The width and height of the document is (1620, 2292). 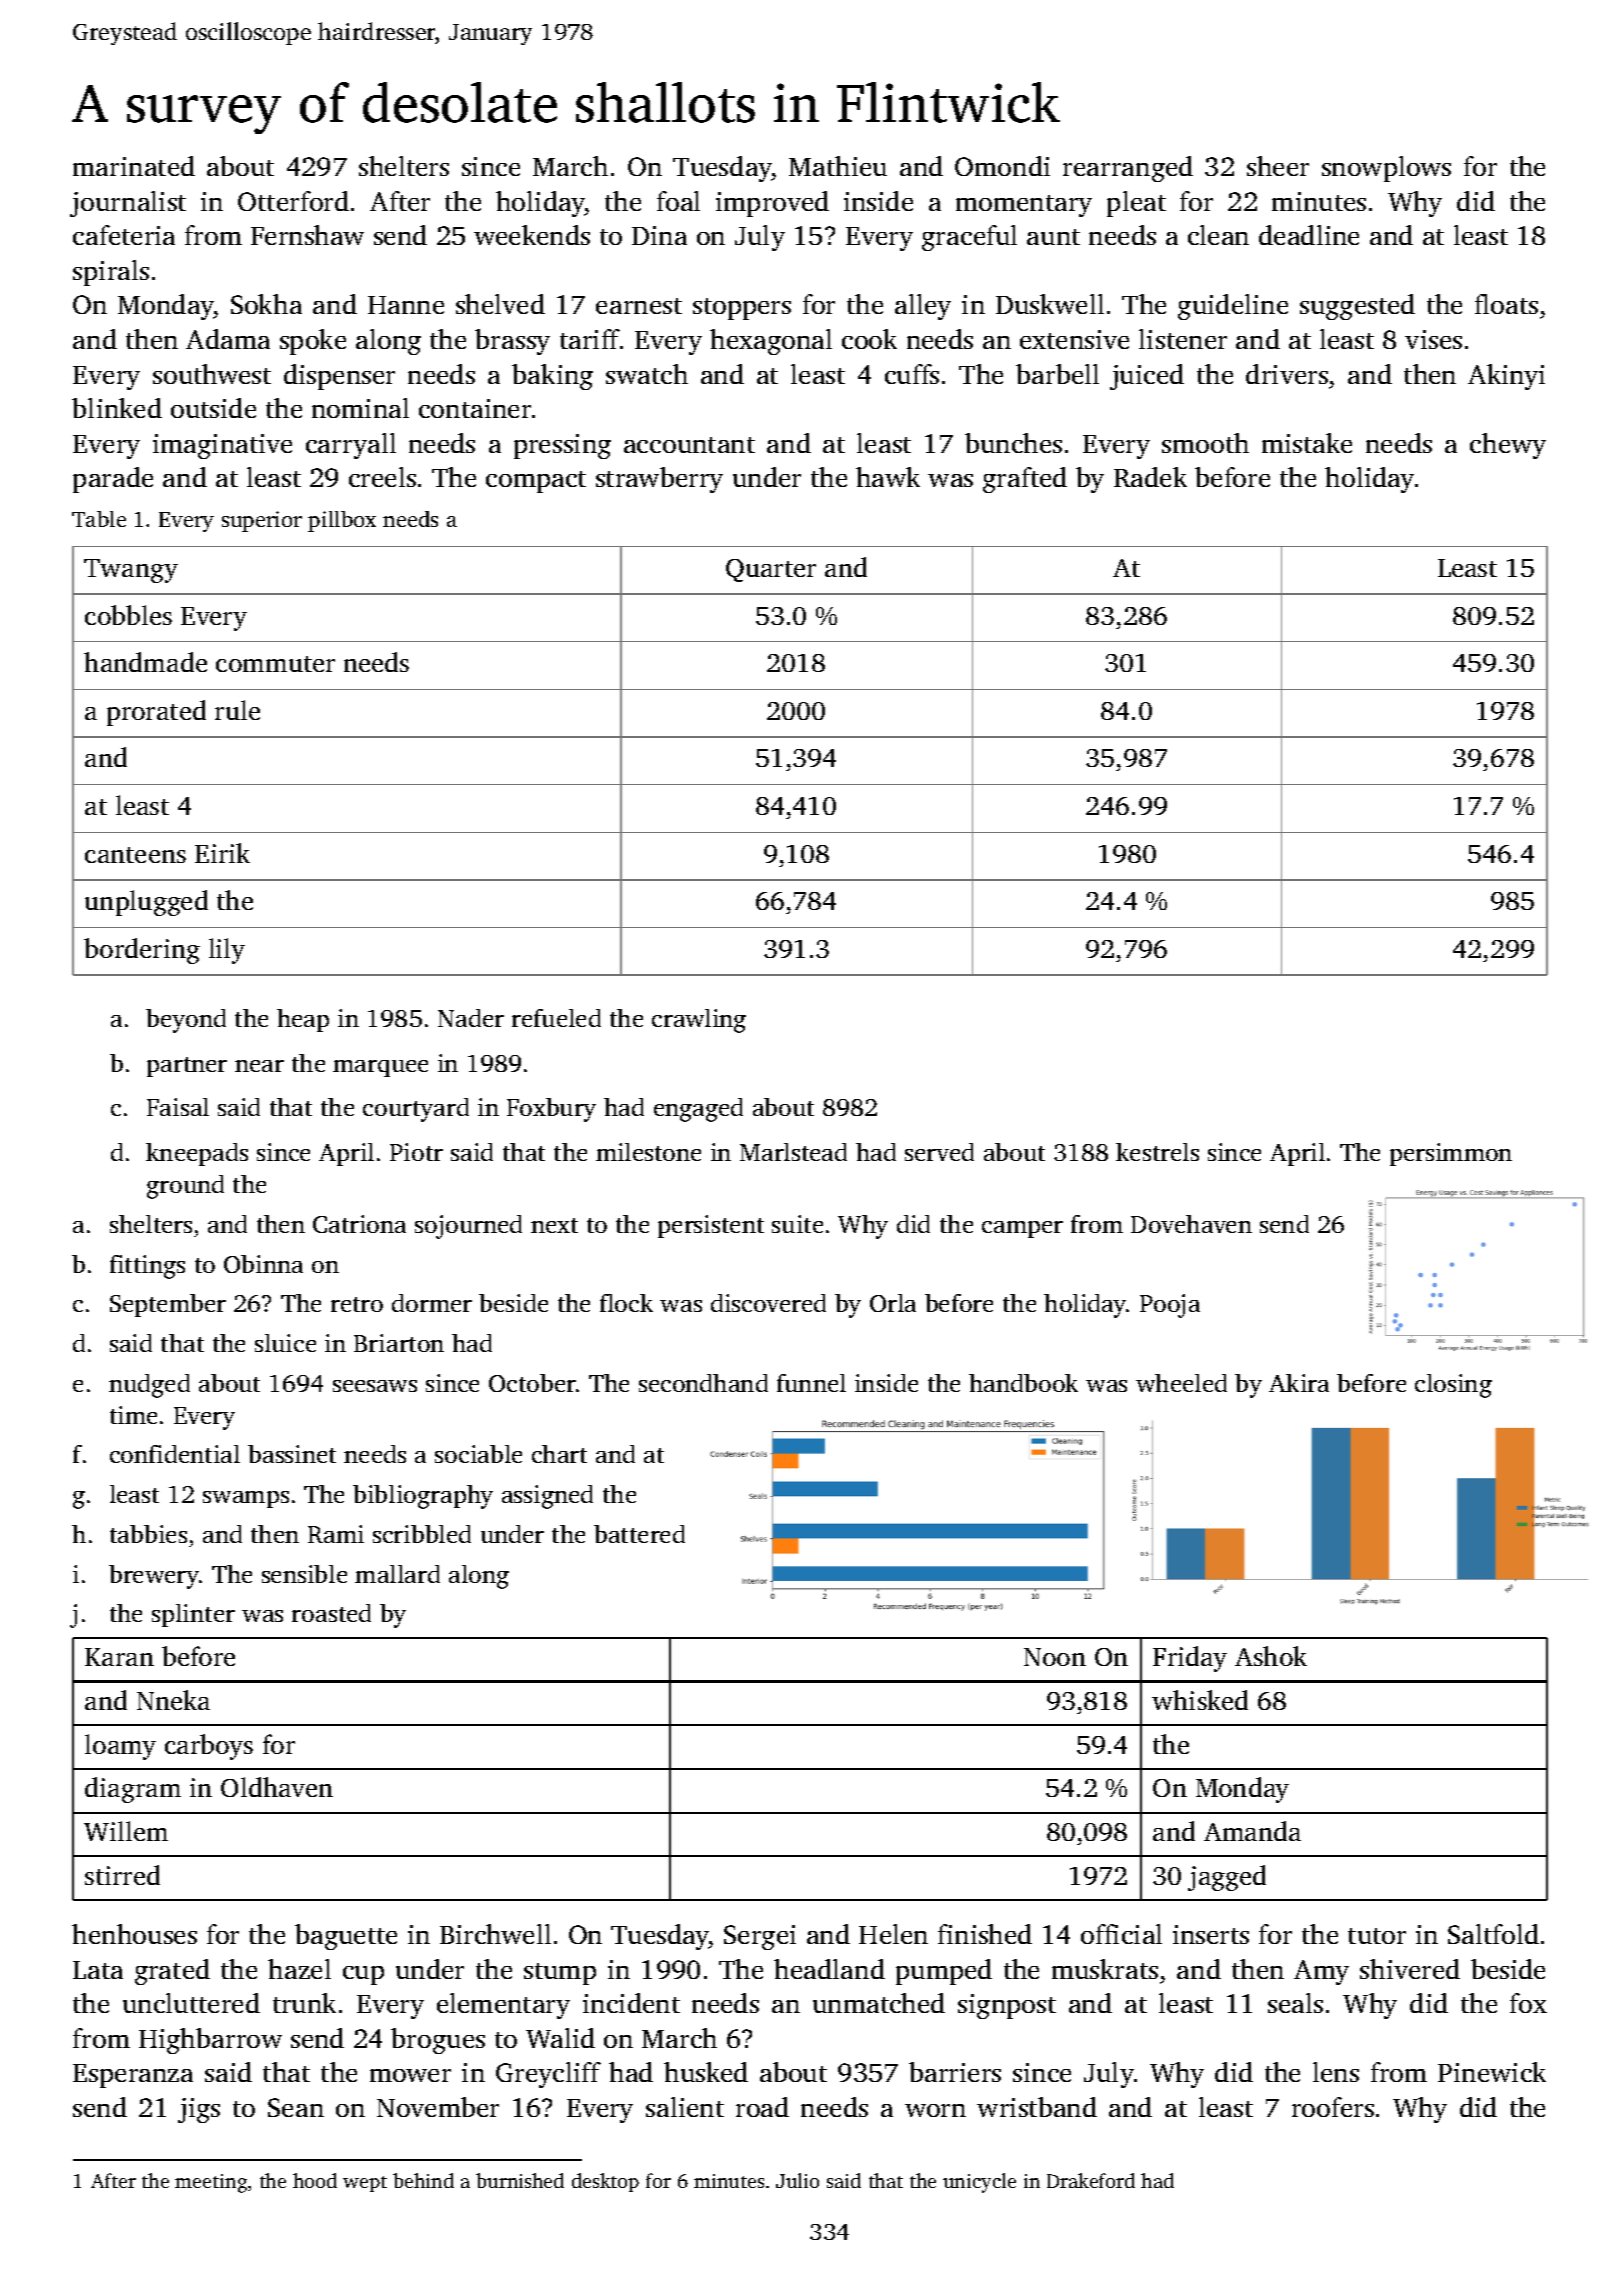 I want to click on kestrels, so click(x=1157, y=1152).
